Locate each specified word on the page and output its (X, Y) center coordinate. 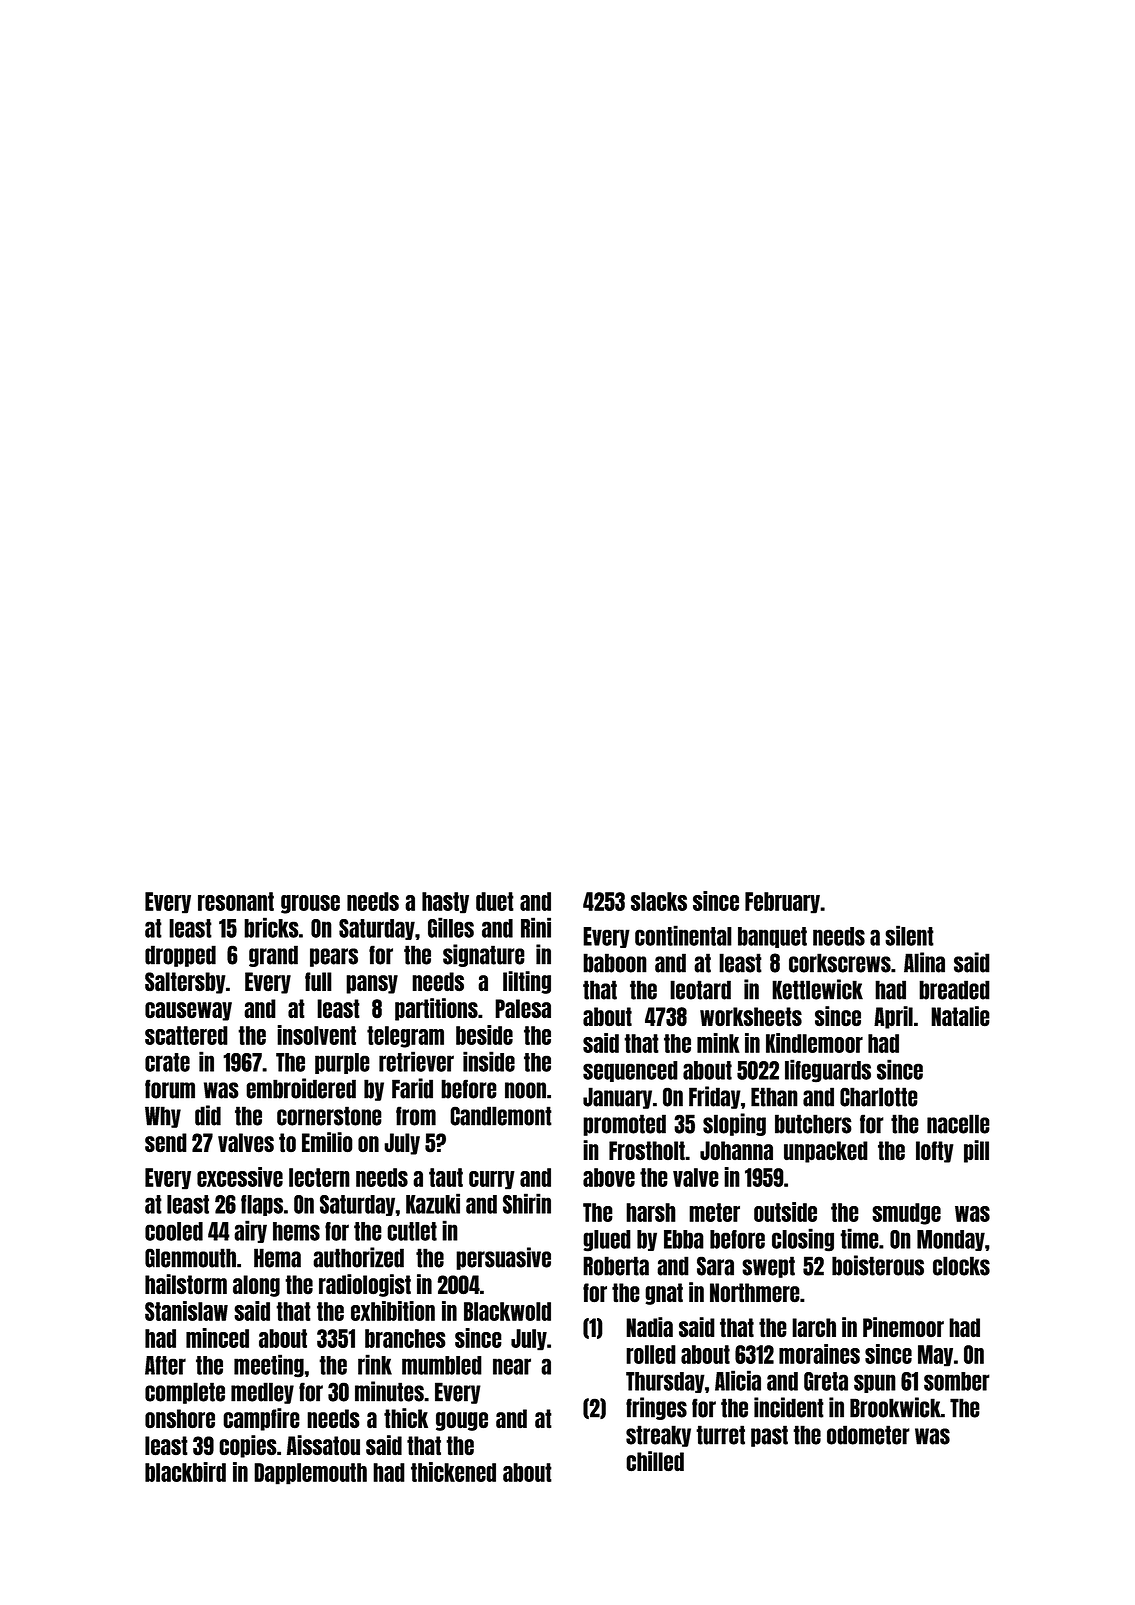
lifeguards (828, 1071)
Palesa (523, 1009)
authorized (358, 1257)
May (935, 1356)
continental (683, 935)
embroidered (301, 1088)
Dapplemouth (310, 1474)
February (782, 903)
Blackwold (507, 1311)
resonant (236, 901)
